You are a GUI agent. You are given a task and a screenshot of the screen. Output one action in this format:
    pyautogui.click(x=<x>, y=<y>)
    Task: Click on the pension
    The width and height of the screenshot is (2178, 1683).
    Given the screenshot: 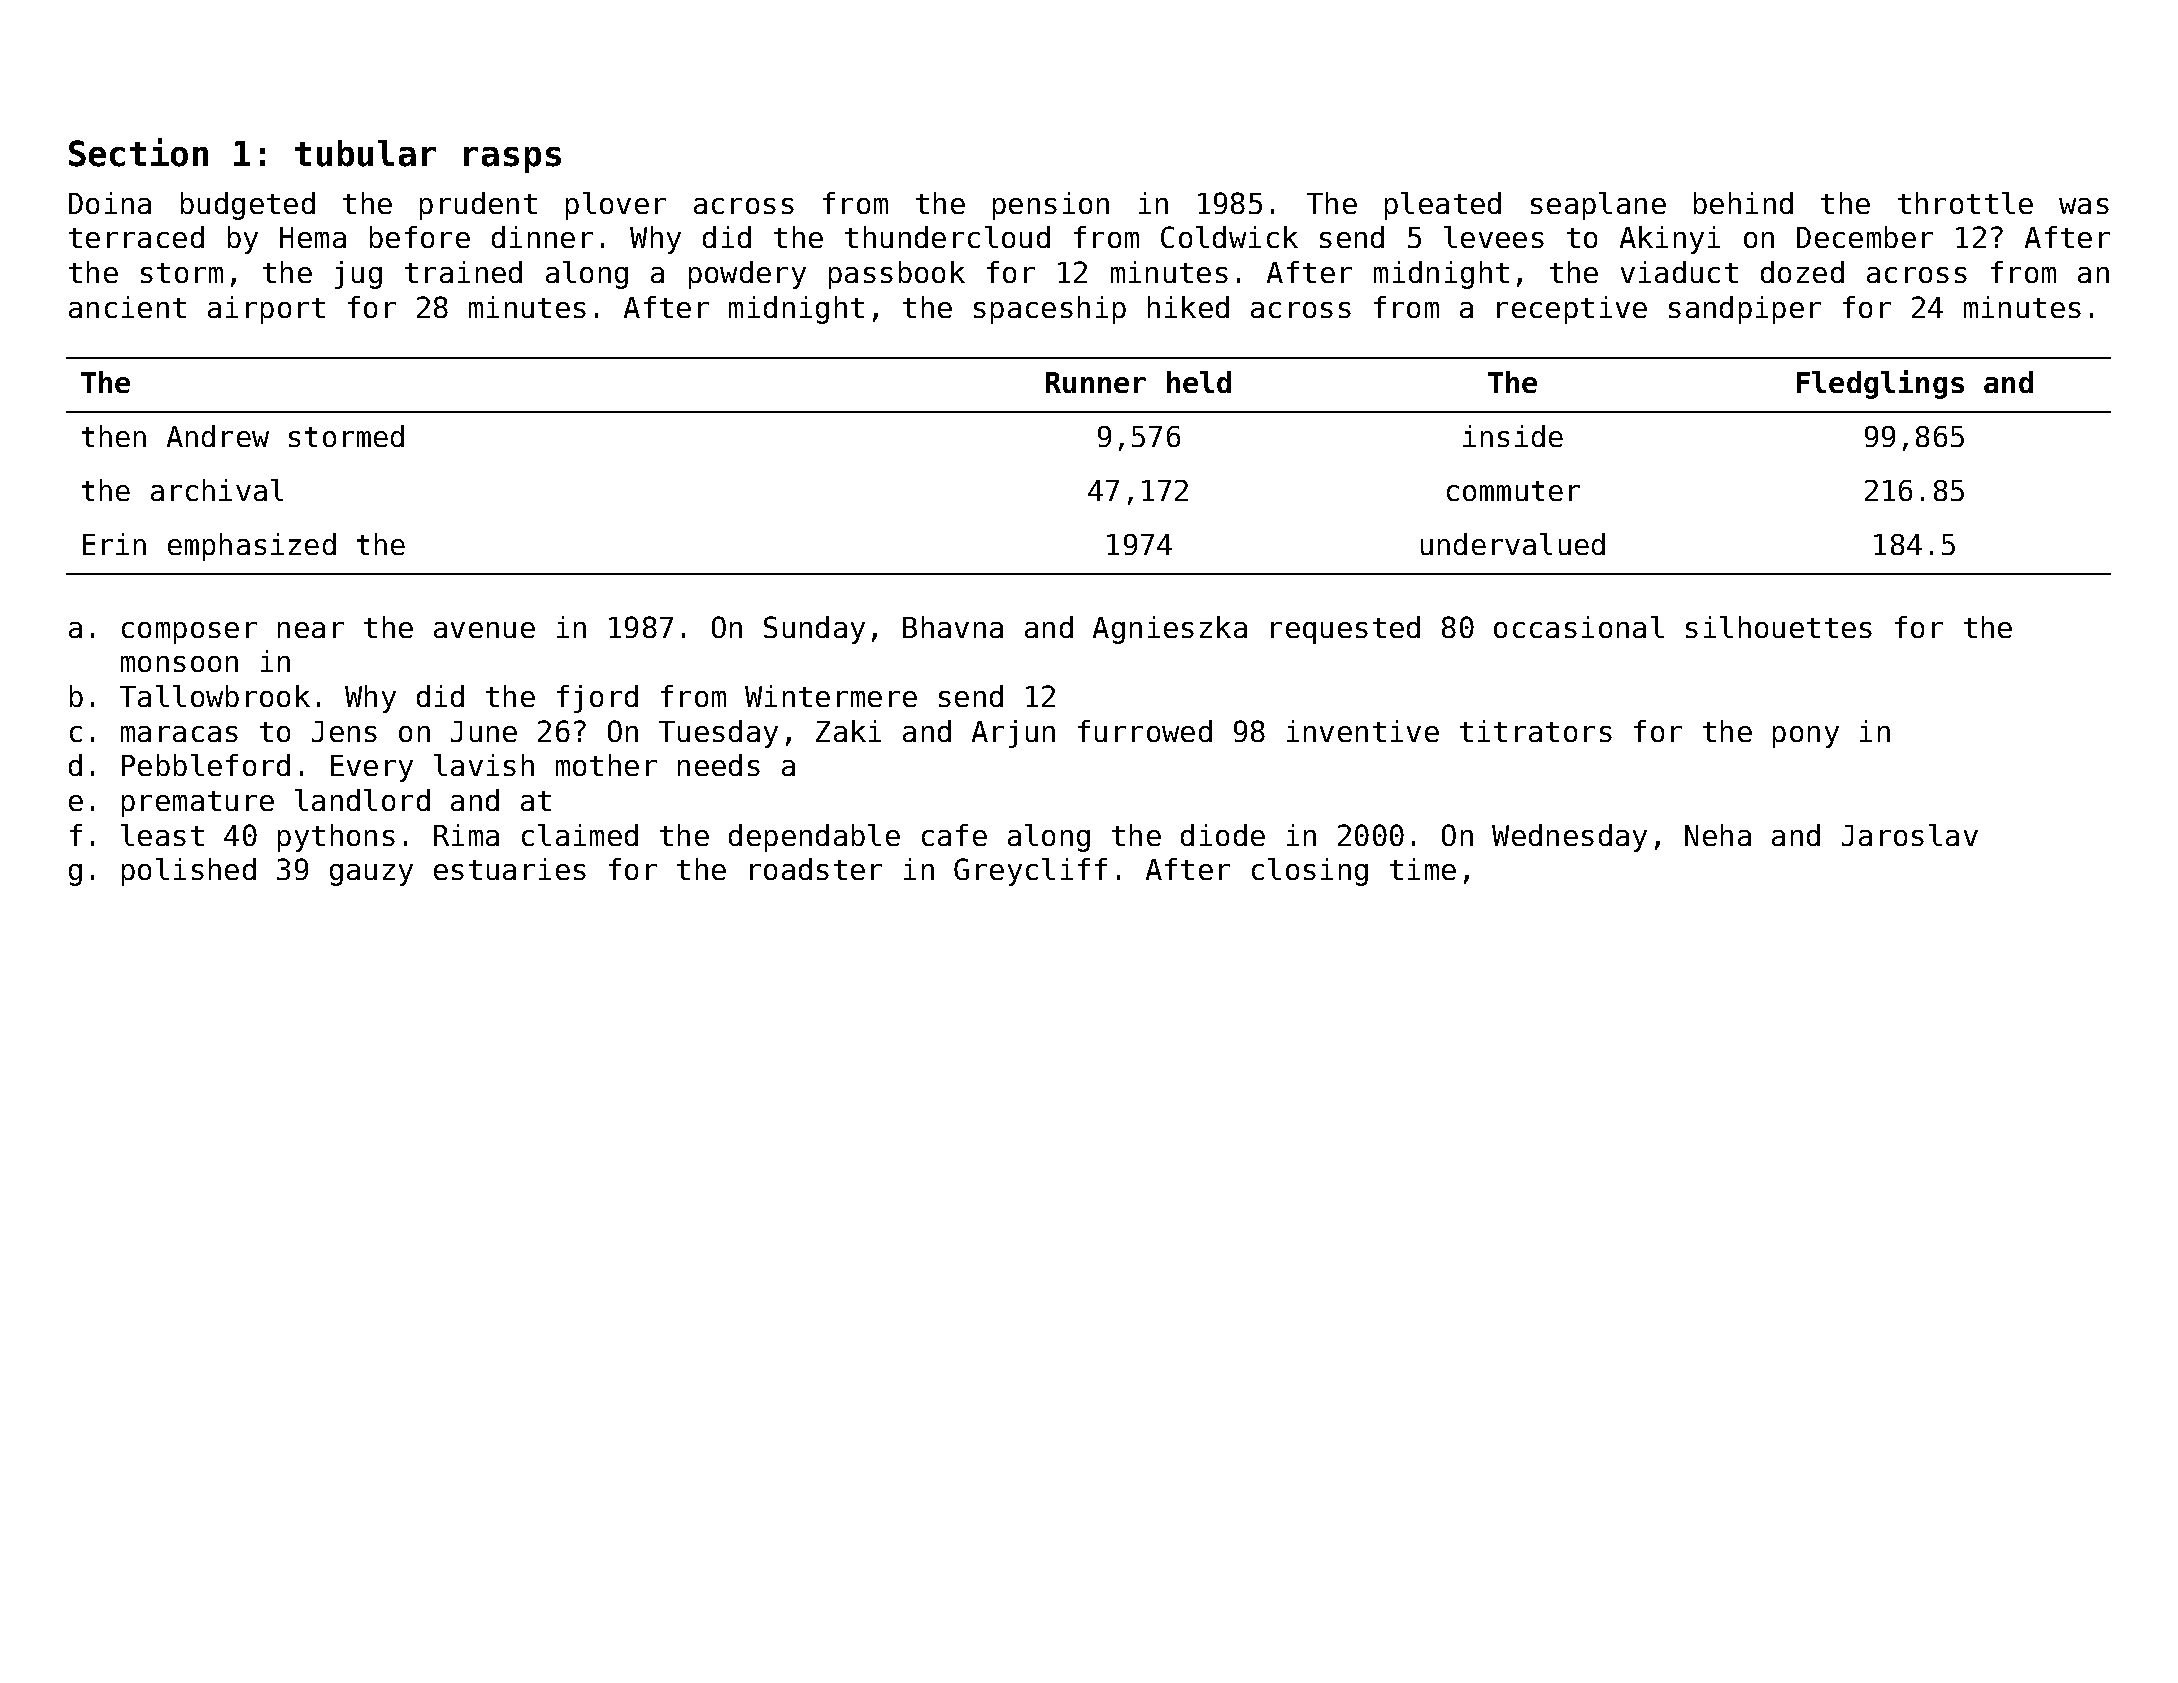 What is the action you would take?
    pyautogui.click(x=1051, y=206)
